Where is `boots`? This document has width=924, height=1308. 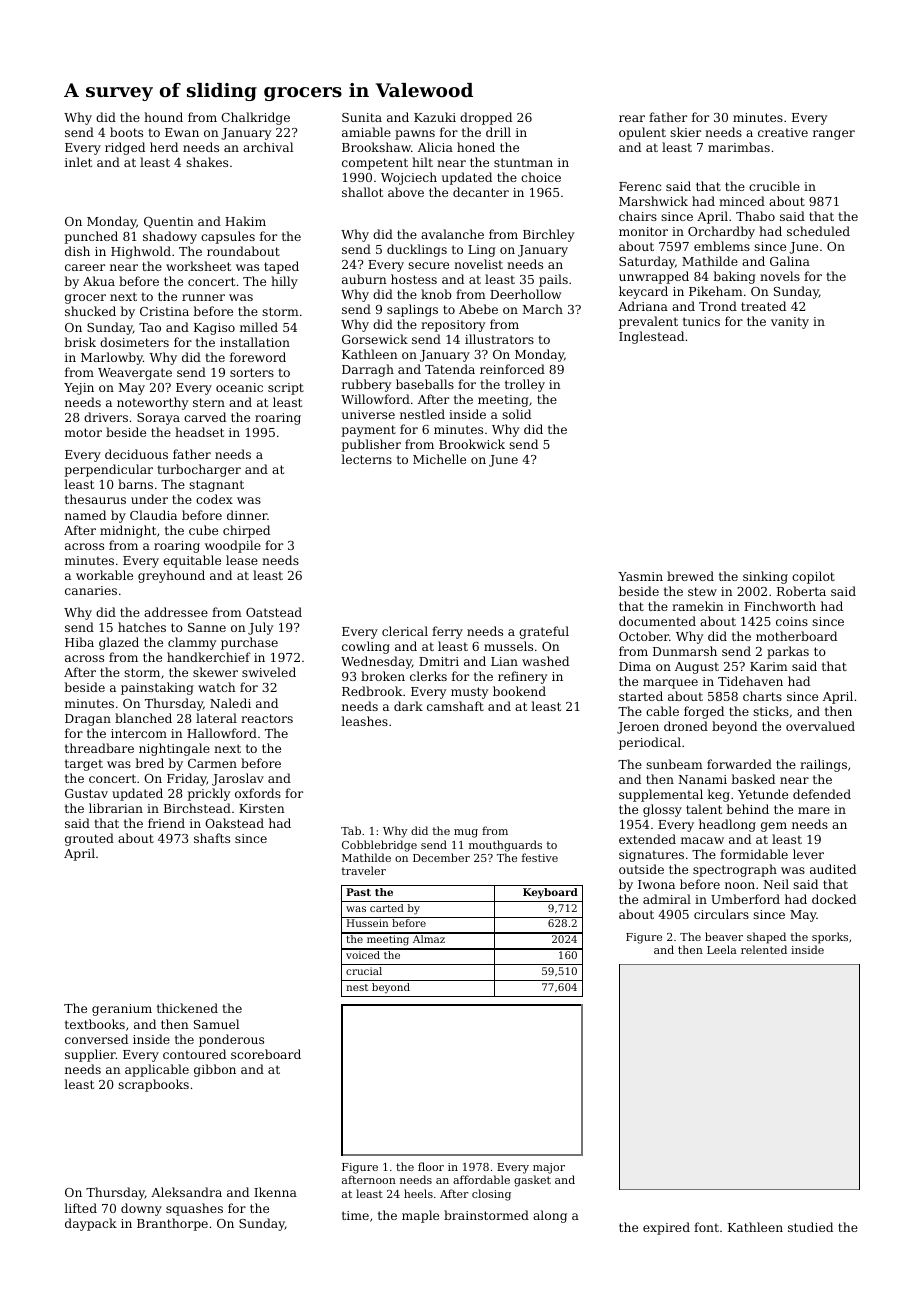 boots is located at coordinates (126, 132).
